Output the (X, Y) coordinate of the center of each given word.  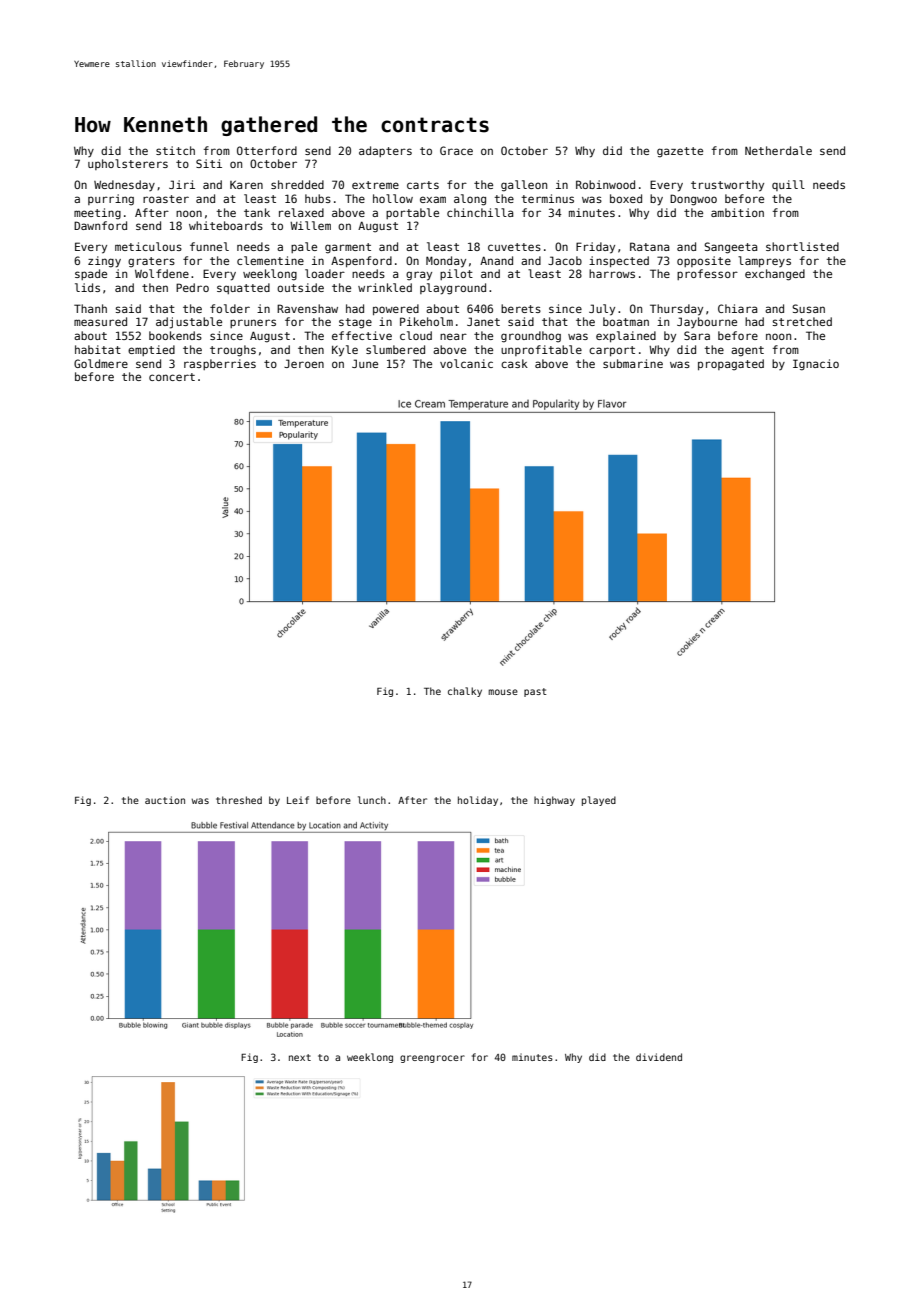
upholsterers (128, 164)
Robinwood (605, 184)
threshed (239, 800)
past (535, 692)
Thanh (90, 308)
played (599, 801)
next (300, 1057)
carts (423, 185)
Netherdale (778, 150)
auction (165, 800)
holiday (478, 801)
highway (554, 801)
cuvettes (514, 247)
